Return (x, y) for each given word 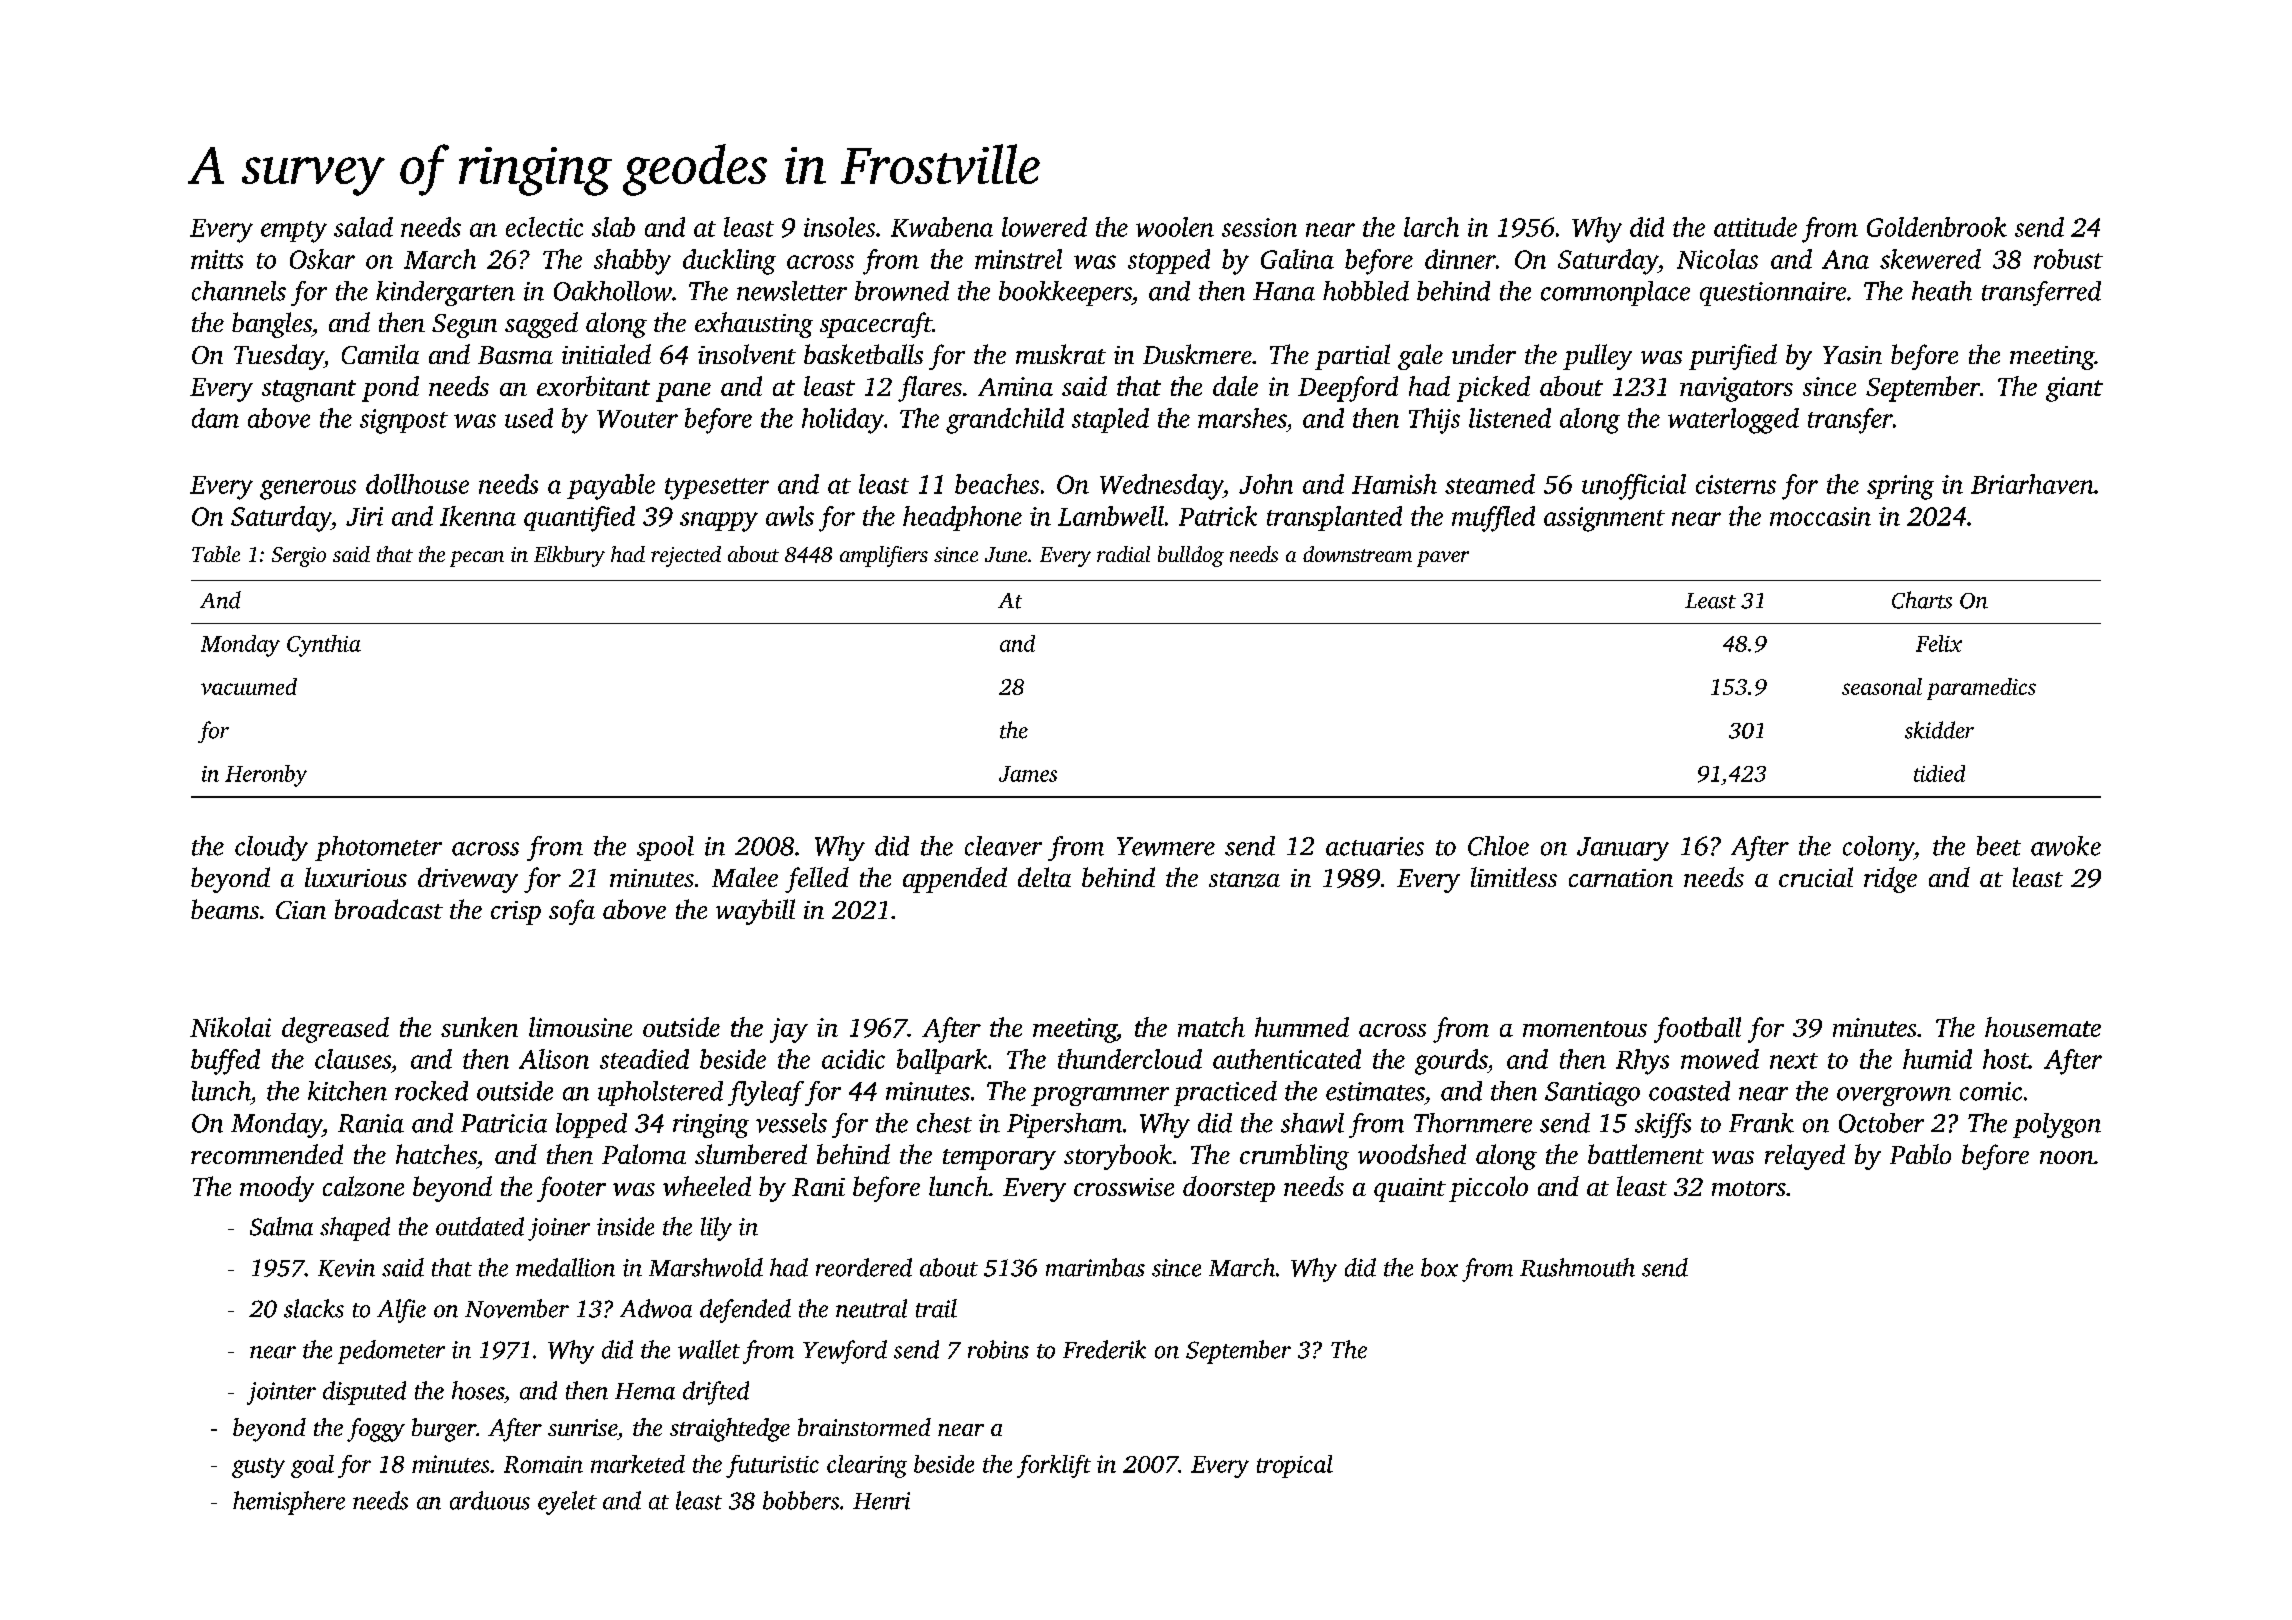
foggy (376, 1430)
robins (998, 1349)
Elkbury (569, 556)
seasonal (1882, 686)
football (1697, 1030)
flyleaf (766, 1093)
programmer (1100, 1096)
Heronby (266, 776)
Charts (1922, 600)
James (1028, 774)
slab (613, 227)
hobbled (1366, 291)
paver (1443, 559)
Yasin (1852, 355)
